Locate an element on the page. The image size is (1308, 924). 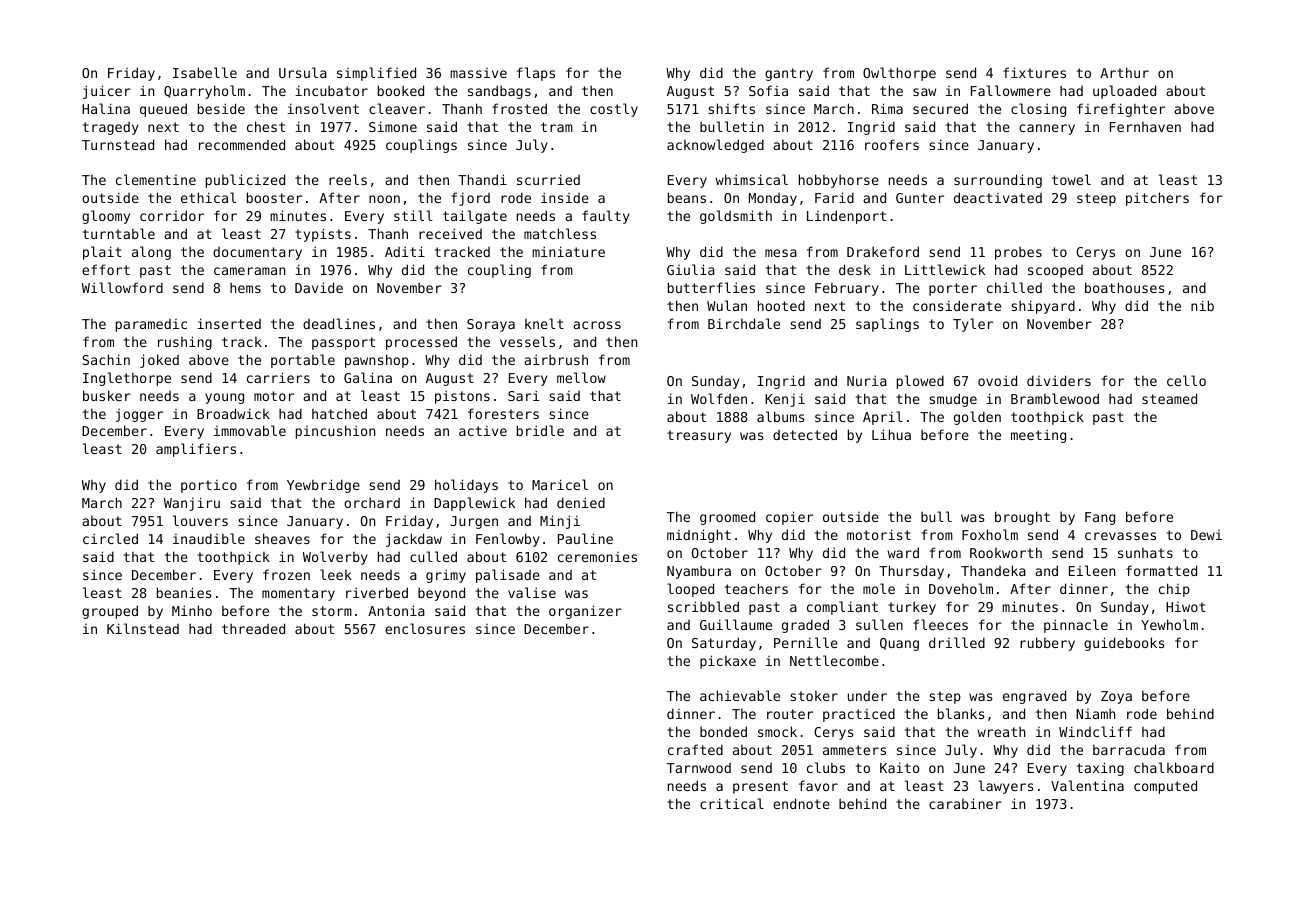
fixtures is located at coordinates (1034, 72).
